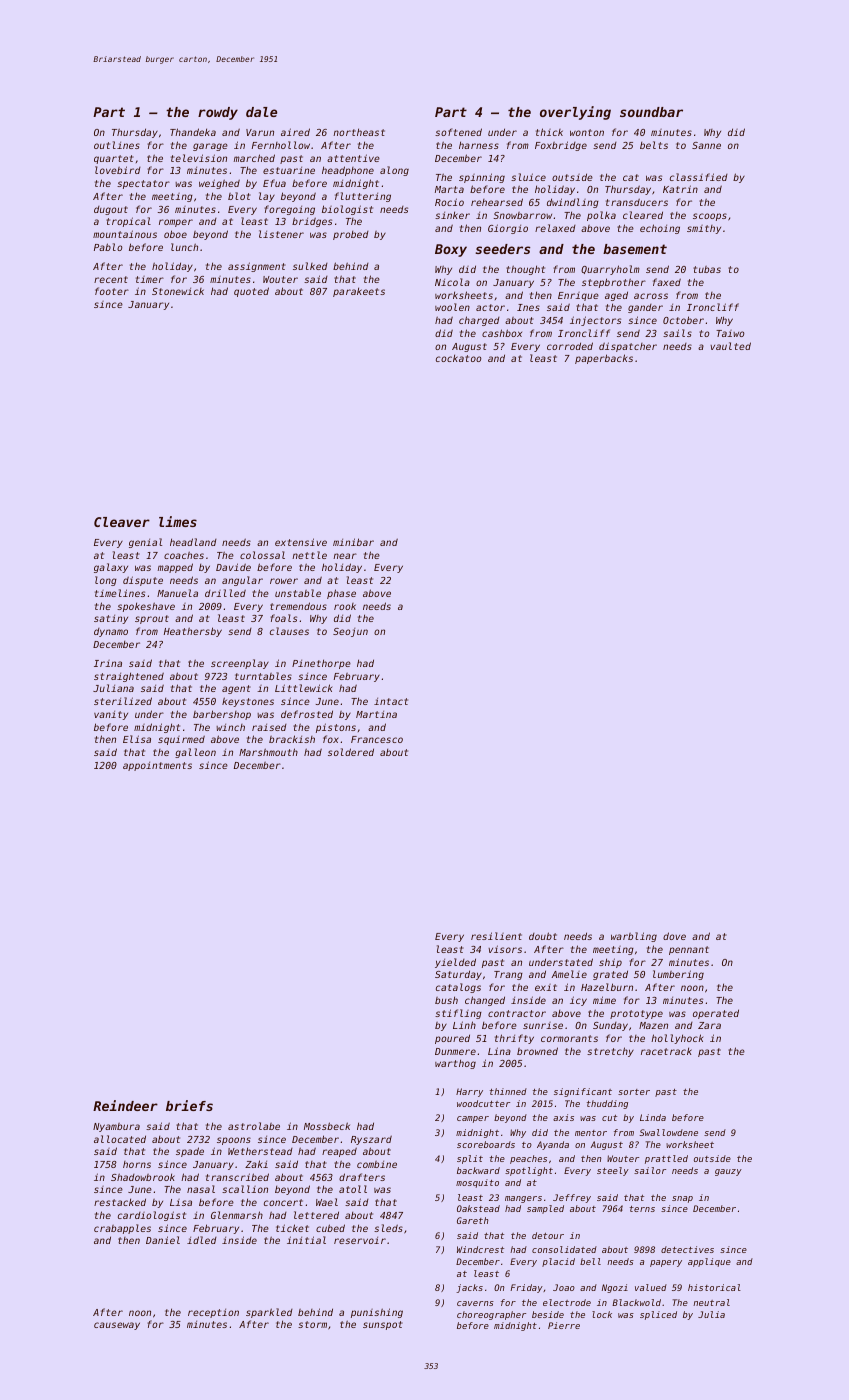  I want to click on Seojun, so click(350, 632).
